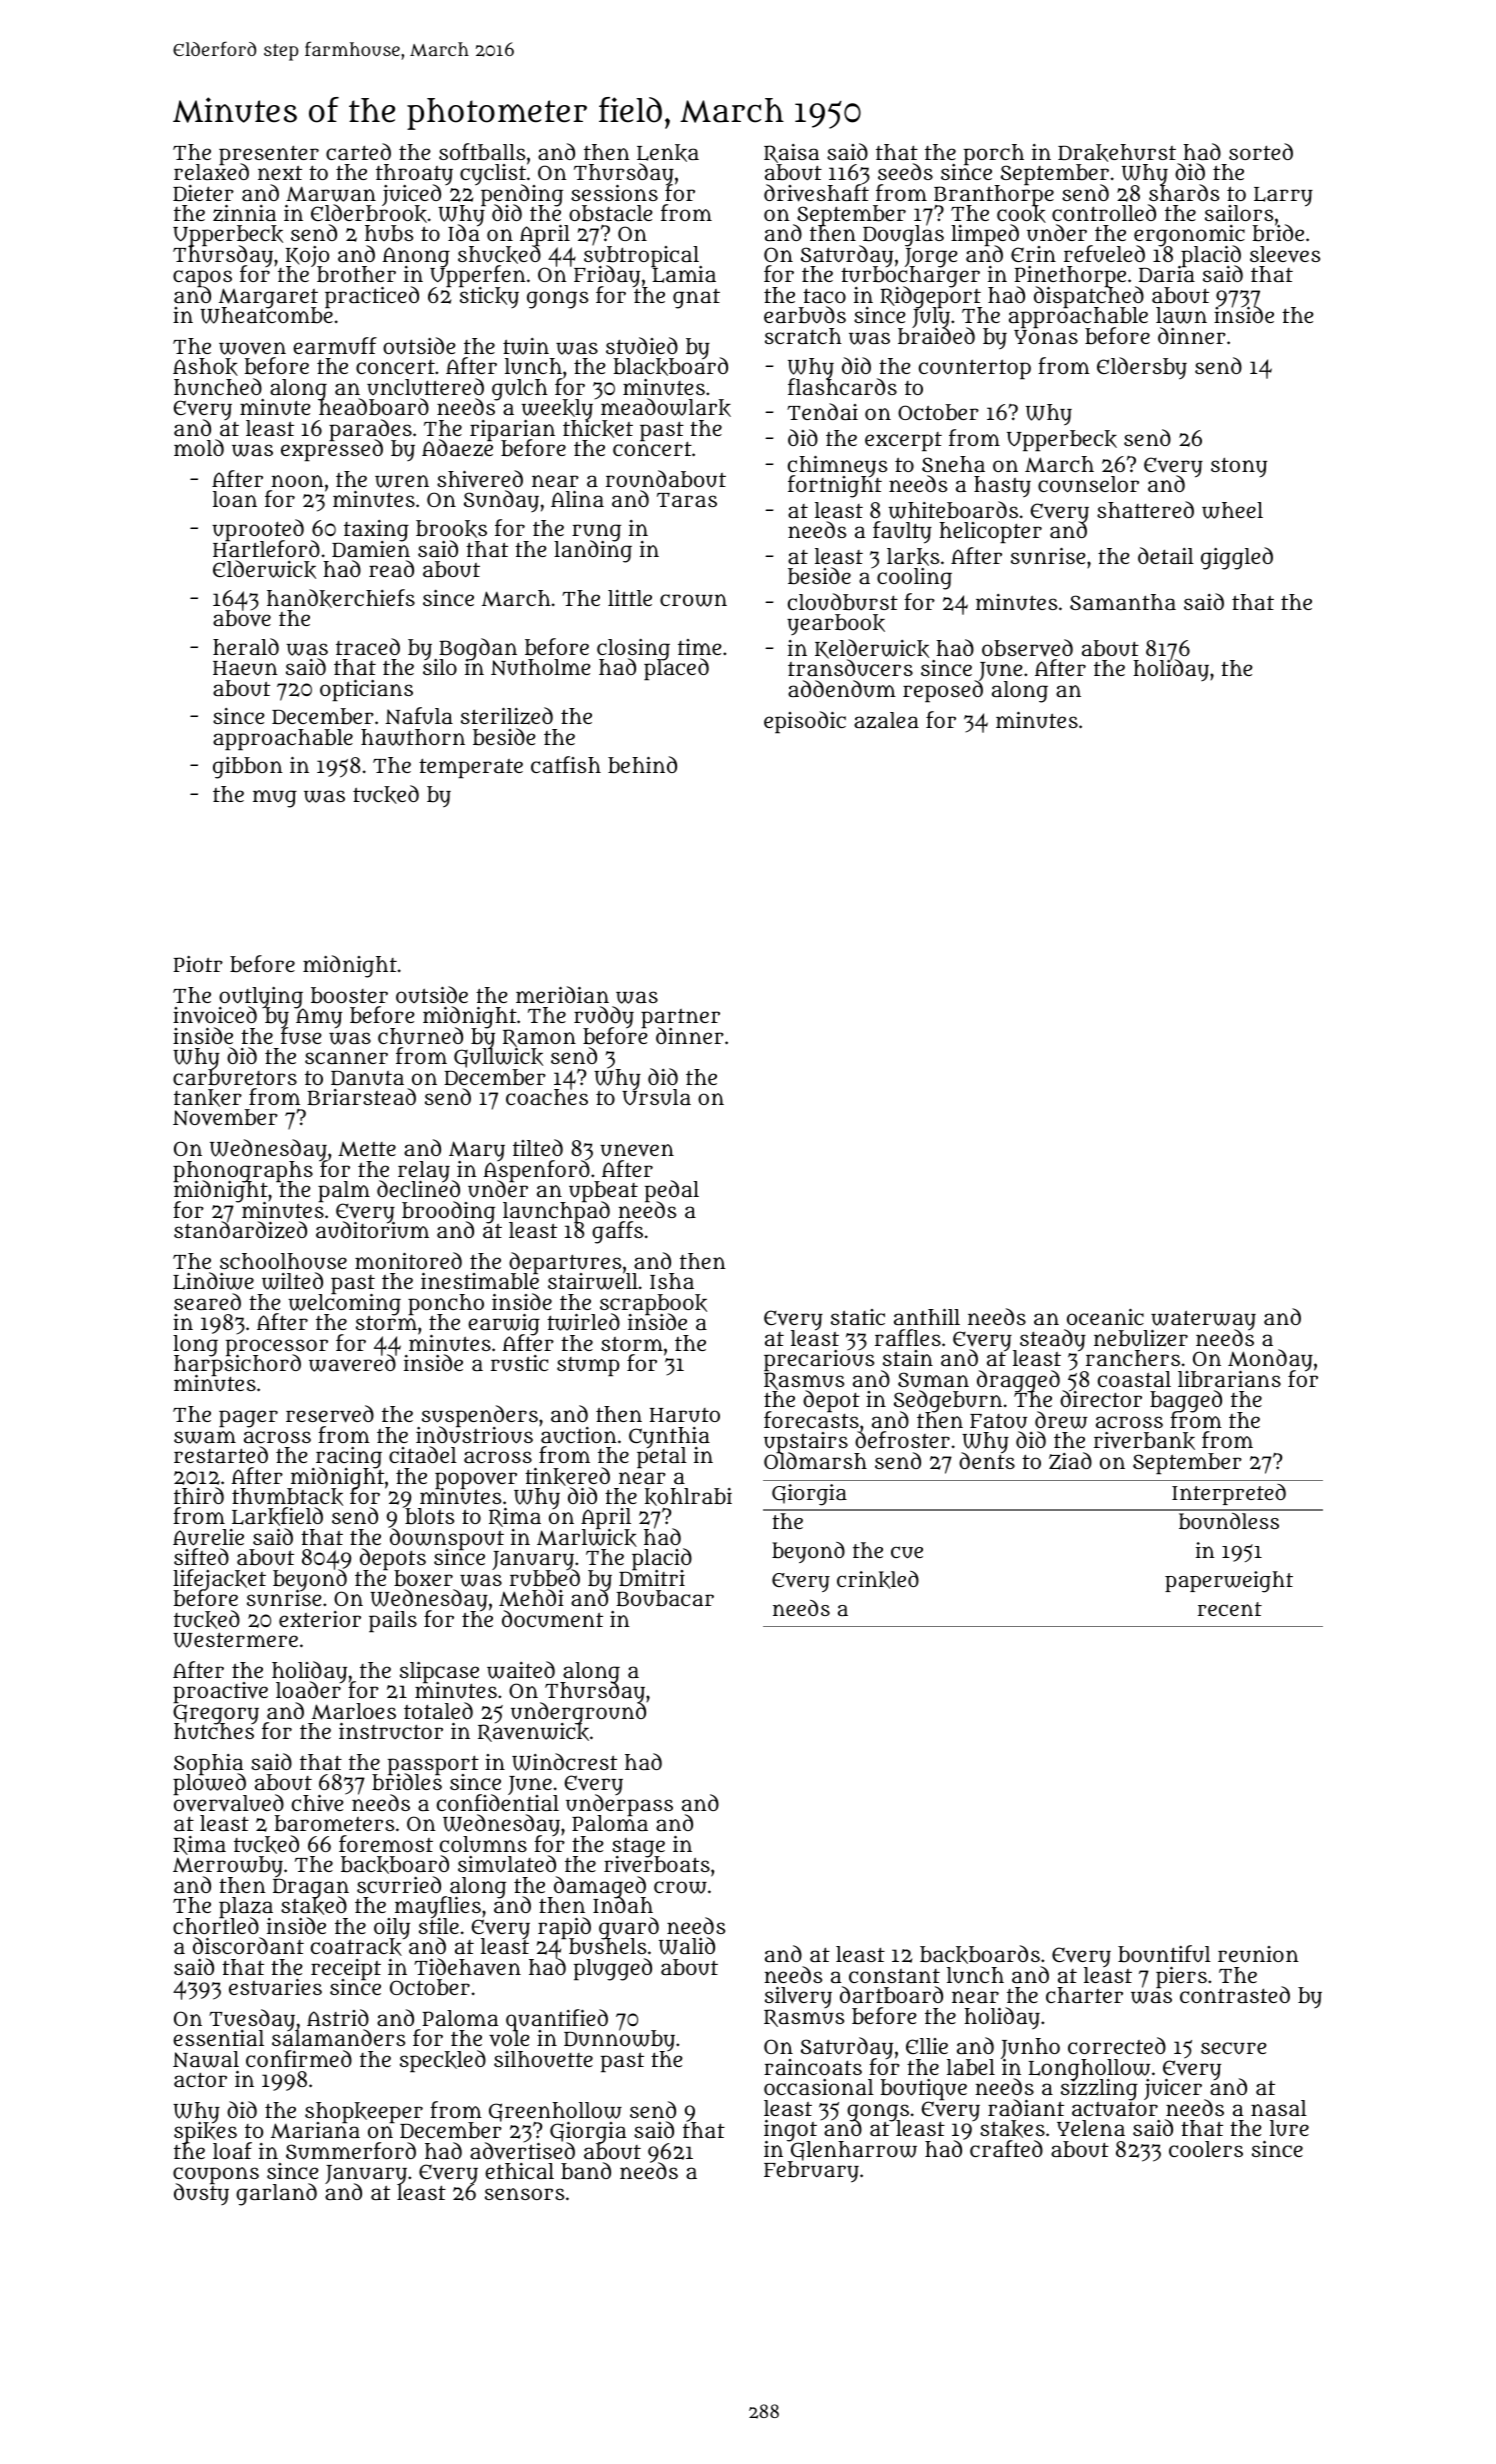 The height and width of the image is (2464, 1496). What do you see at coordinates (519, 2171) in the image?
I see `ethical` at bounding box center [519, 2171].
